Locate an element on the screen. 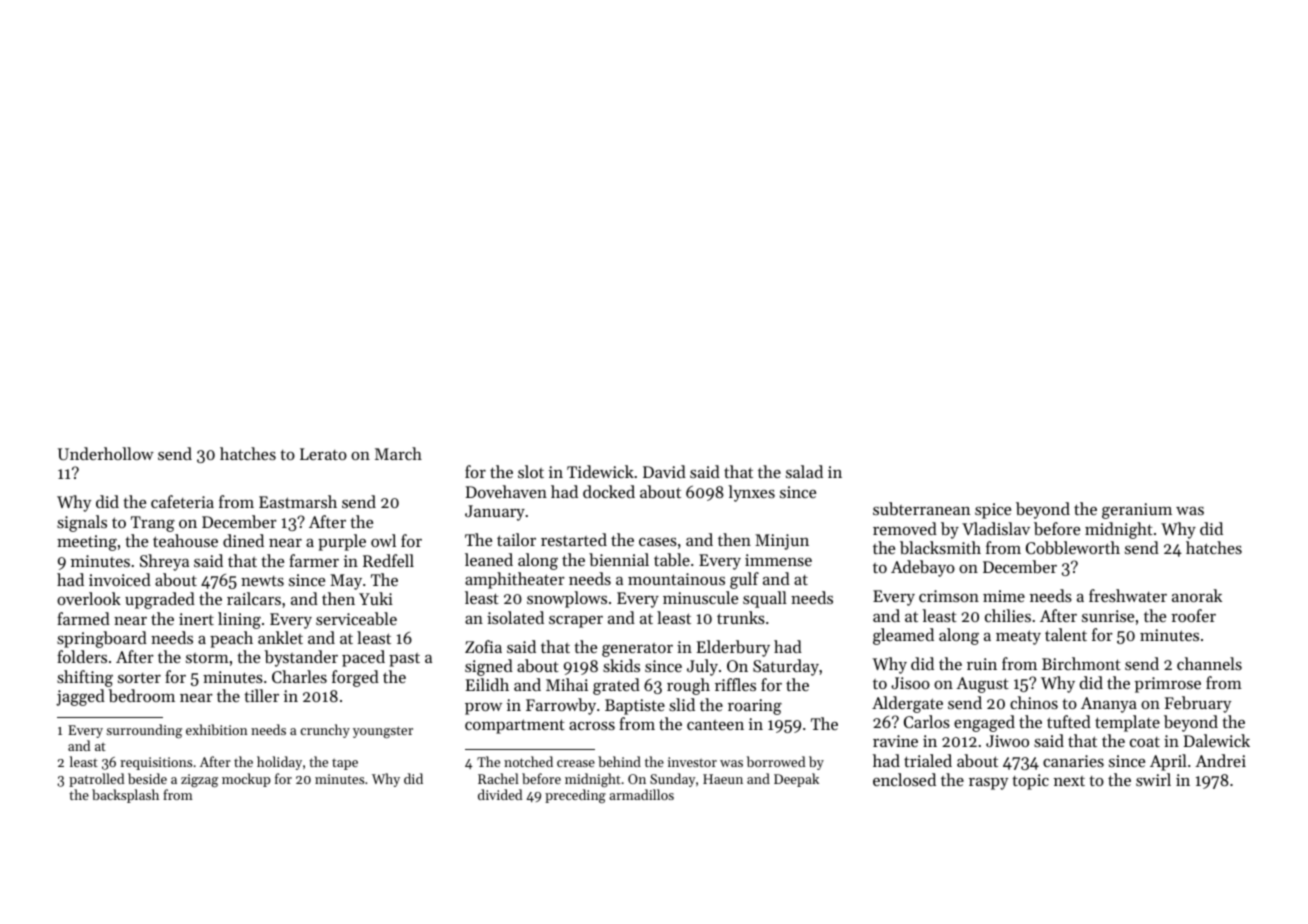 The image size is (1308, 924). geranium is located at coordinates (1137, 511).
